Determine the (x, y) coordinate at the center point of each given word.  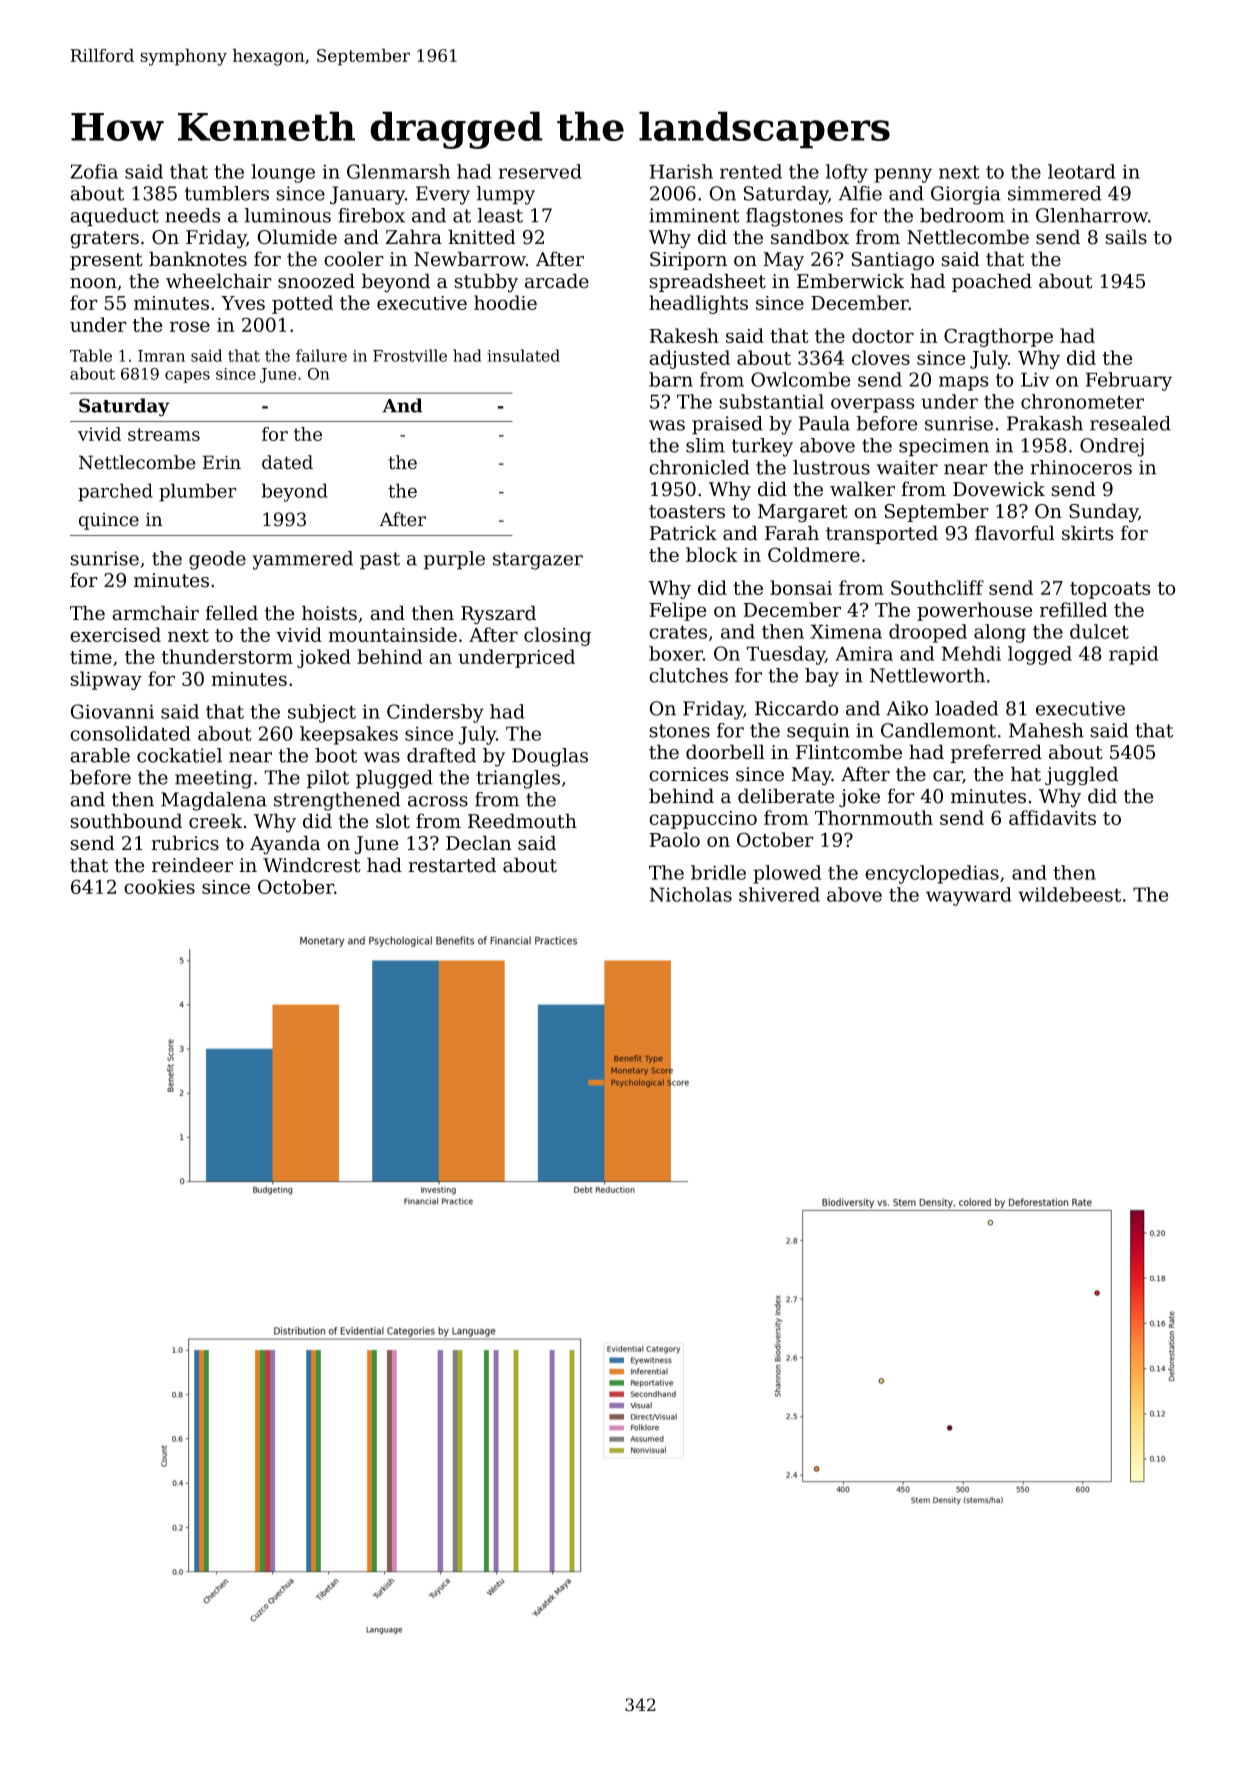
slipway (106, 680)
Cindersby (435, 713)
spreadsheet (707, 282)
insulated (523, 355)
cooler (354, 259)
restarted (452, 865)
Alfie (860, 193)
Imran (161, 356)
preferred (996, 753)
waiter (907, 467)
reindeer (192, 865)
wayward (969, 896)
